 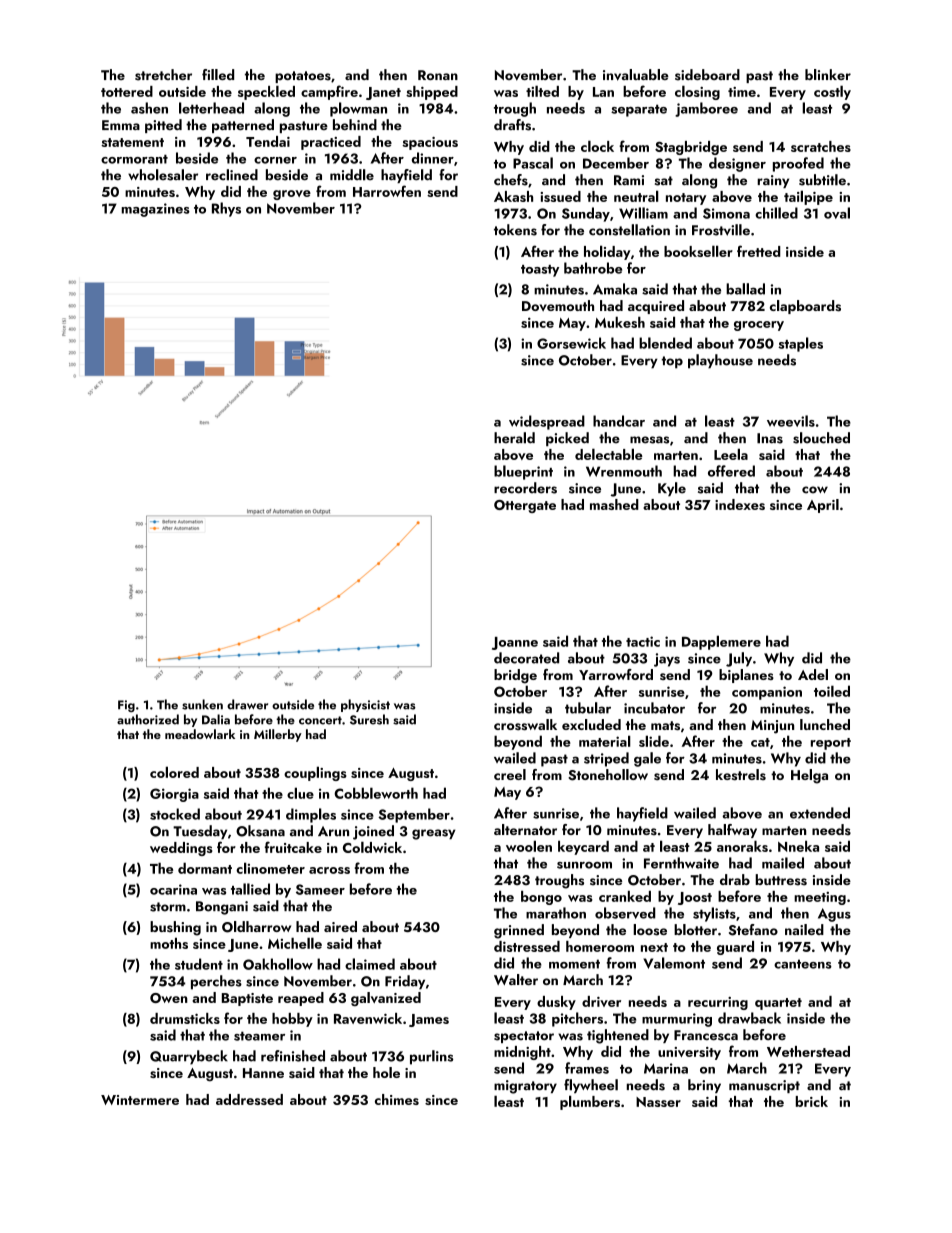 I want to click on scratches, so click(x=821, y=146).
